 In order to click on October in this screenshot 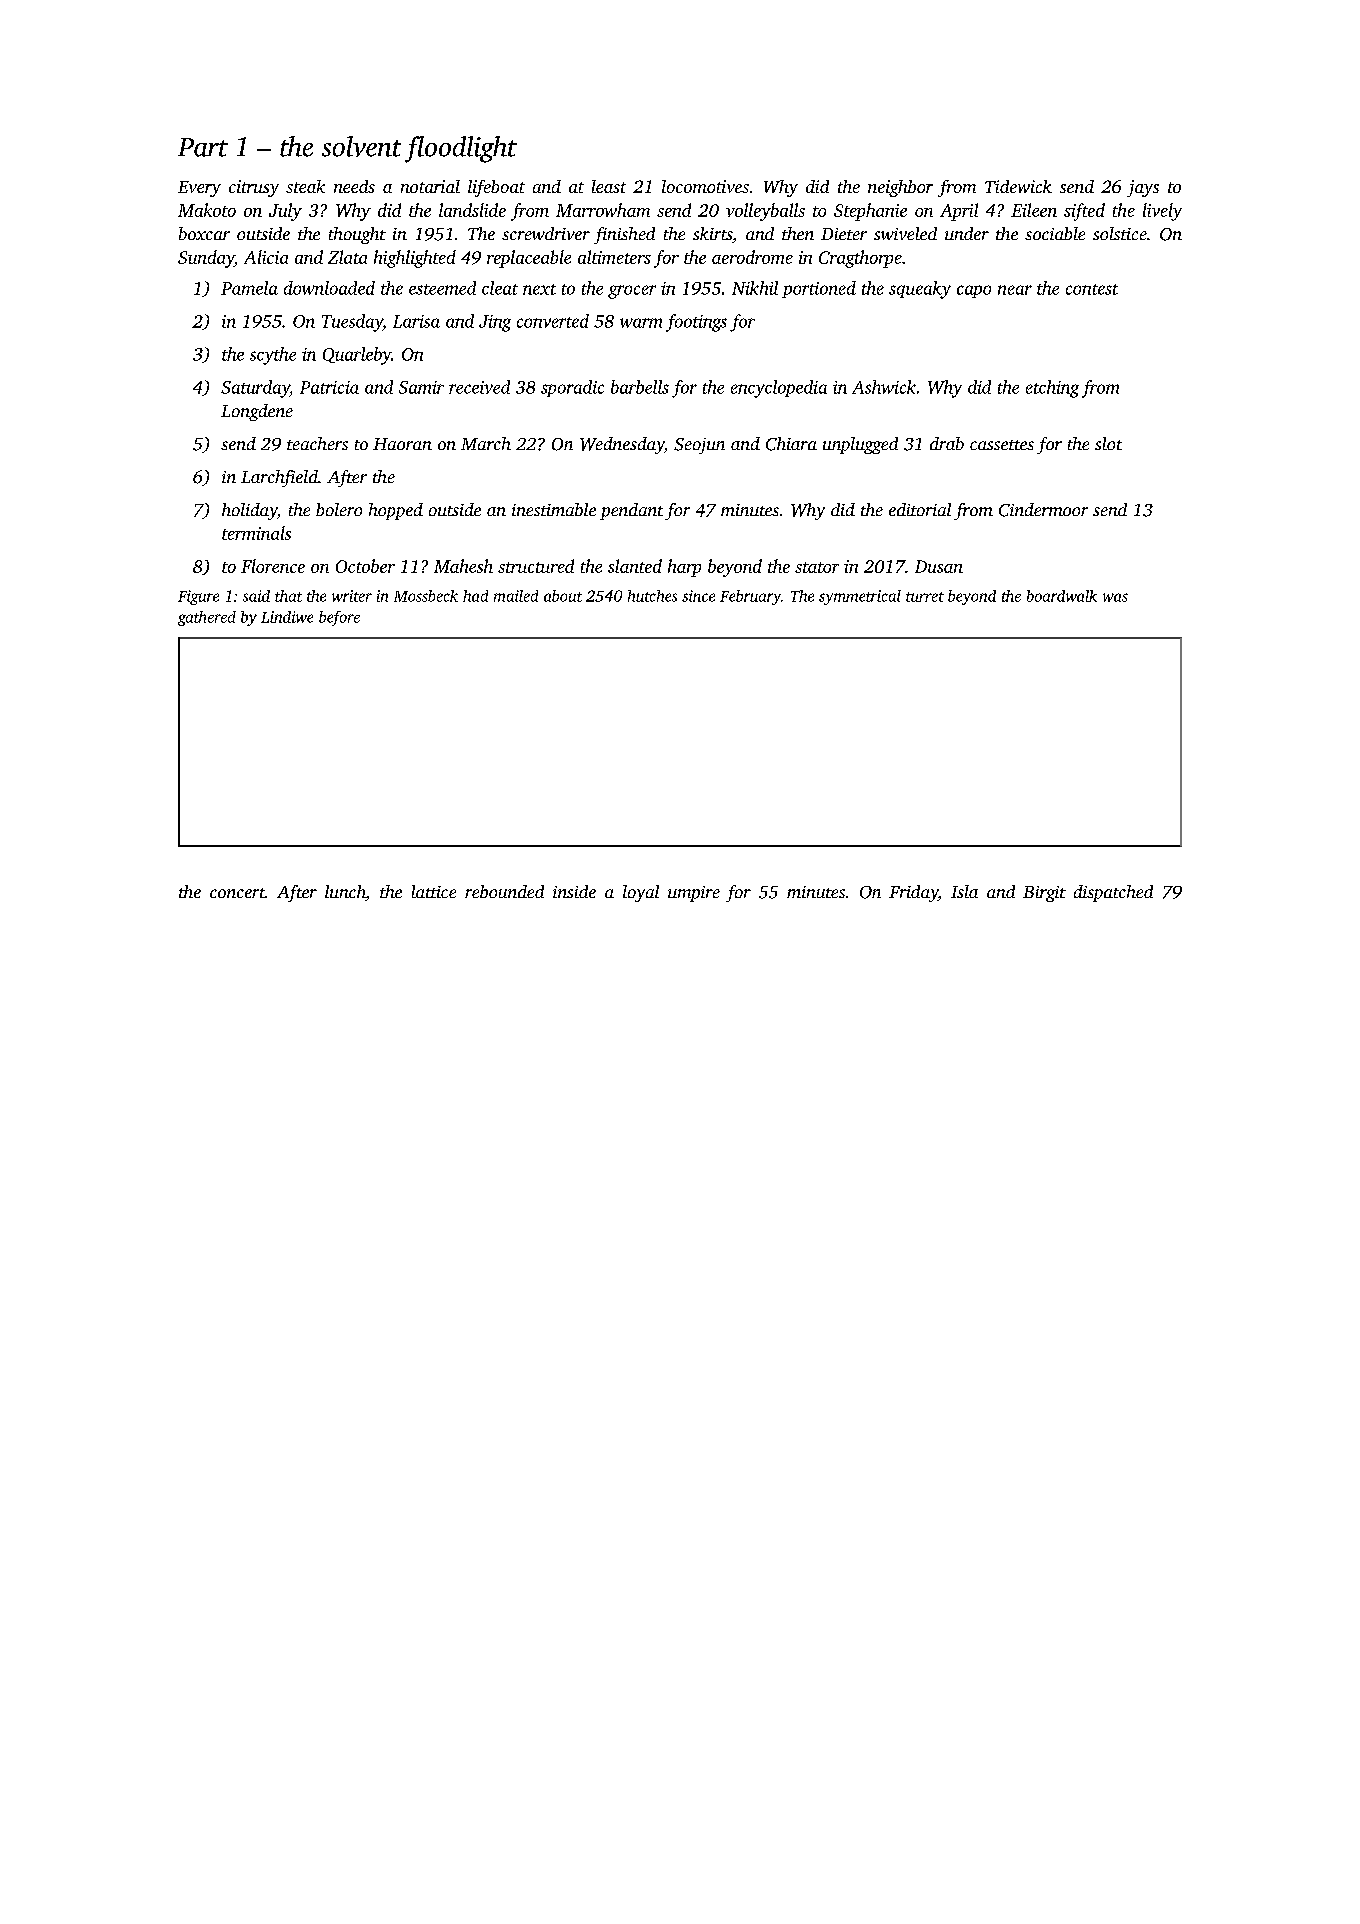, I will do `click(365, 566)`.
